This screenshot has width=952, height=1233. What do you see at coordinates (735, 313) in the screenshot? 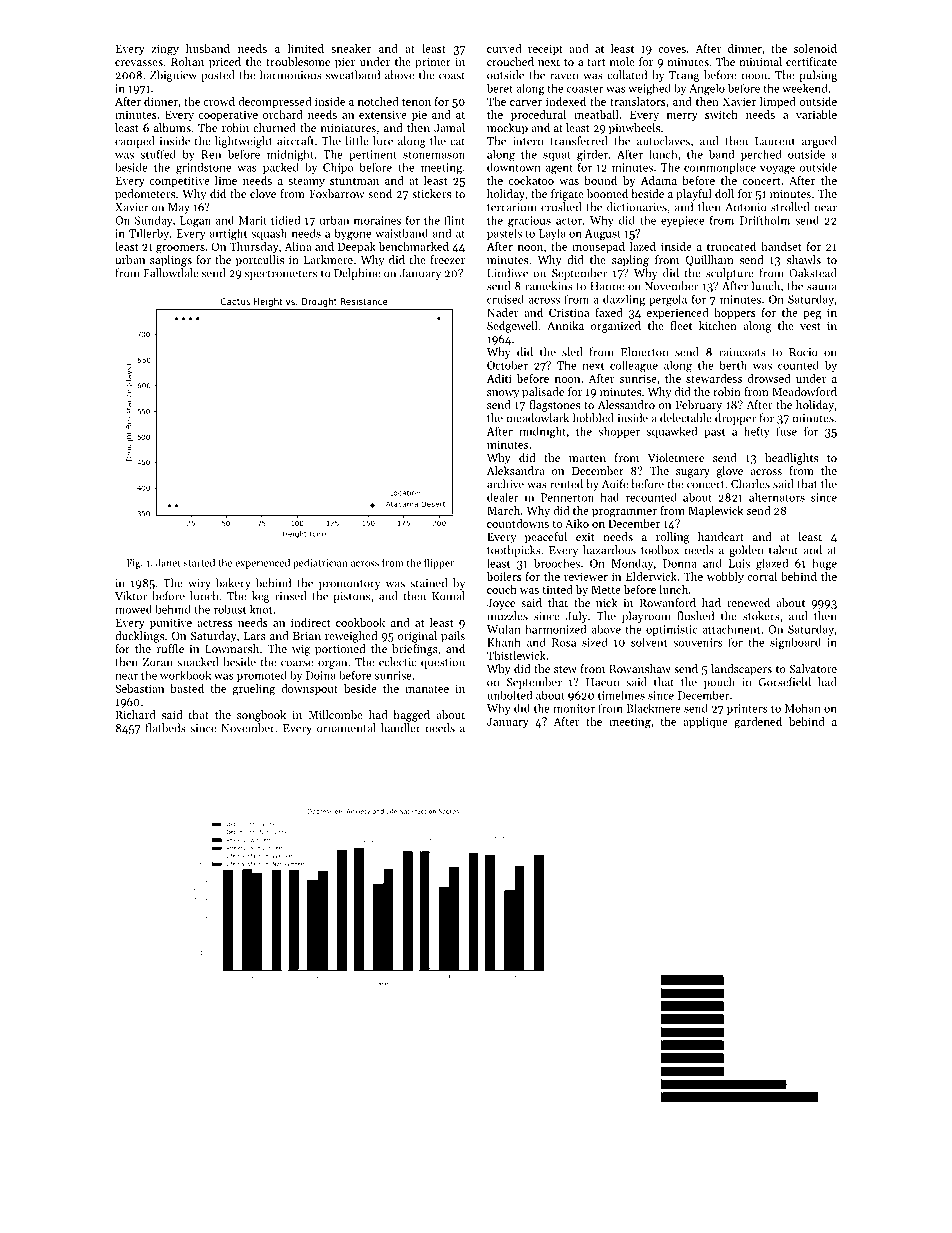
I see `hoppers` at bounding box center [735, 313].
